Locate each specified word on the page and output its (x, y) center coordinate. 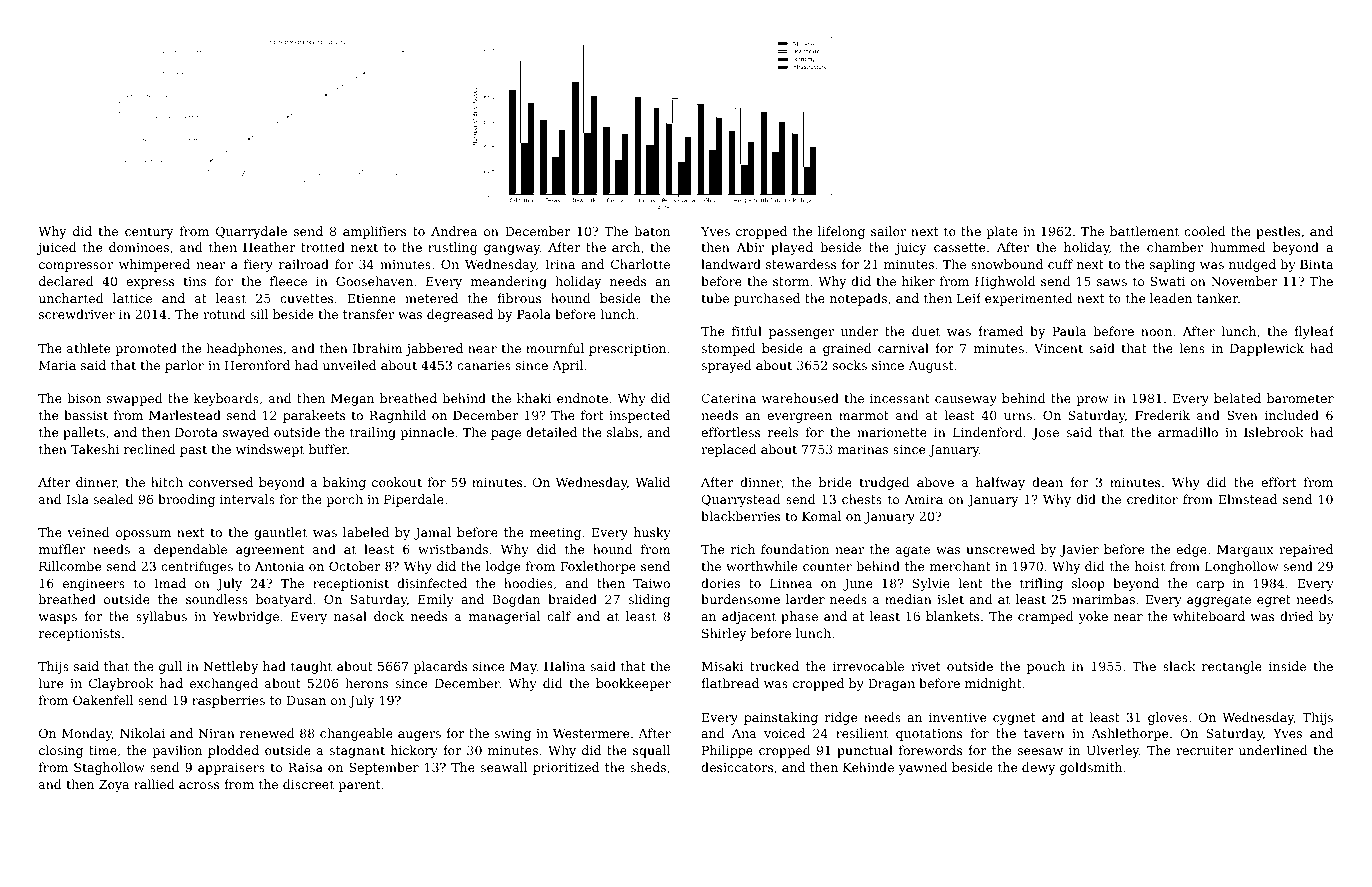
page (506, 435)
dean (1047, 482)
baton (652, 231)
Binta (1316, 264)
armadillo (1188, 432)
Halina (565, 666)
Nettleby (231, 667)
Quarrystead (741, 500)
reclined (150, 449)
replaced (729, 450)
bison (84, 398)
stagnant (357, 752)
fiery (258, 265)
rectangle (1232, 667)
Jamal (432, 533)
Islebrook (1274, 432)
